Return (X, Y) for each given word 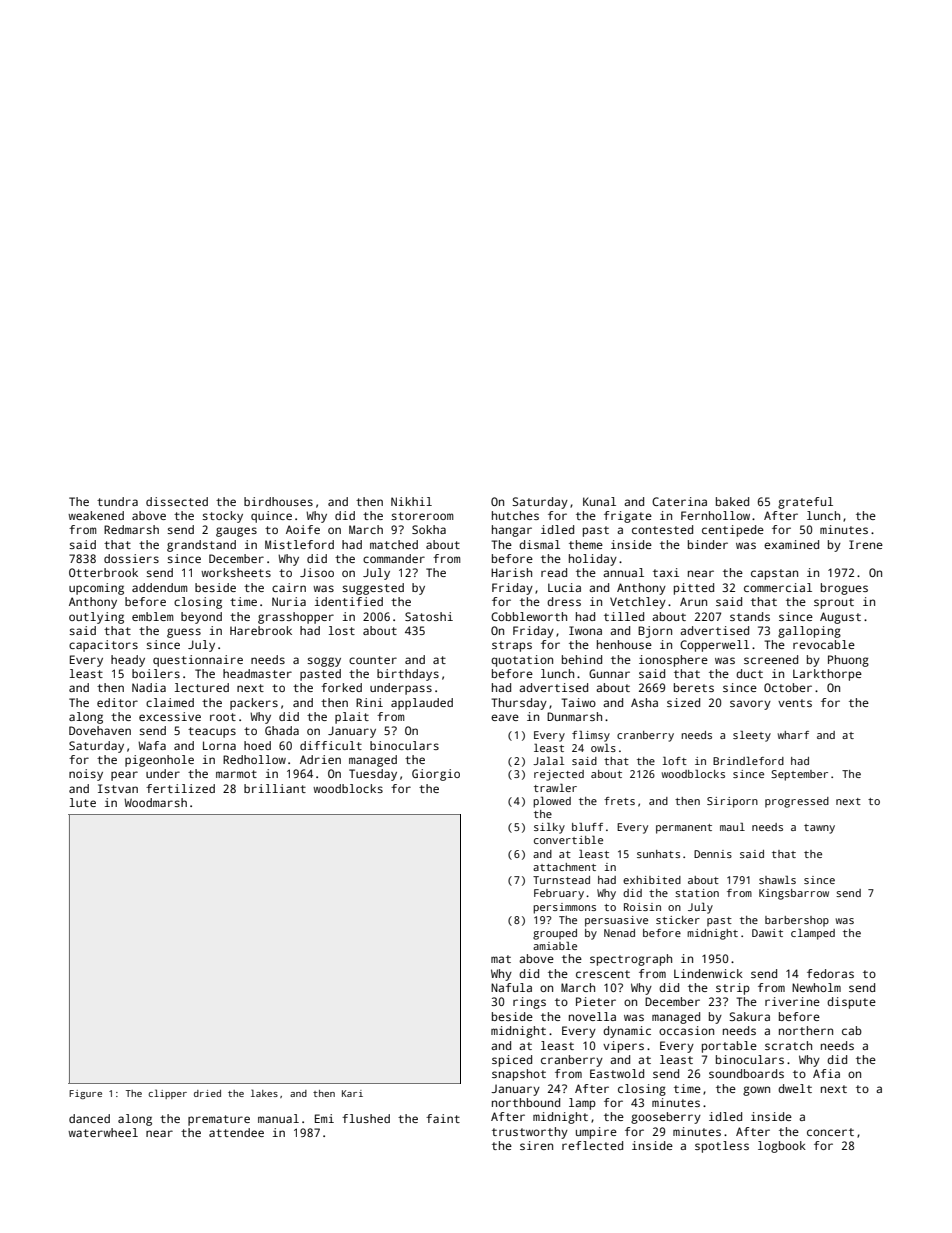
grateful (805, 503)
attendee (236, 1132)
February (559, 894)
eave (505, 717)
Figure (85, 1094)
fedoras (830, 973)
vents (795, 703)
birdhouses (278, 501)
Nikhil (411, 501)
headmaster (257, 673)
